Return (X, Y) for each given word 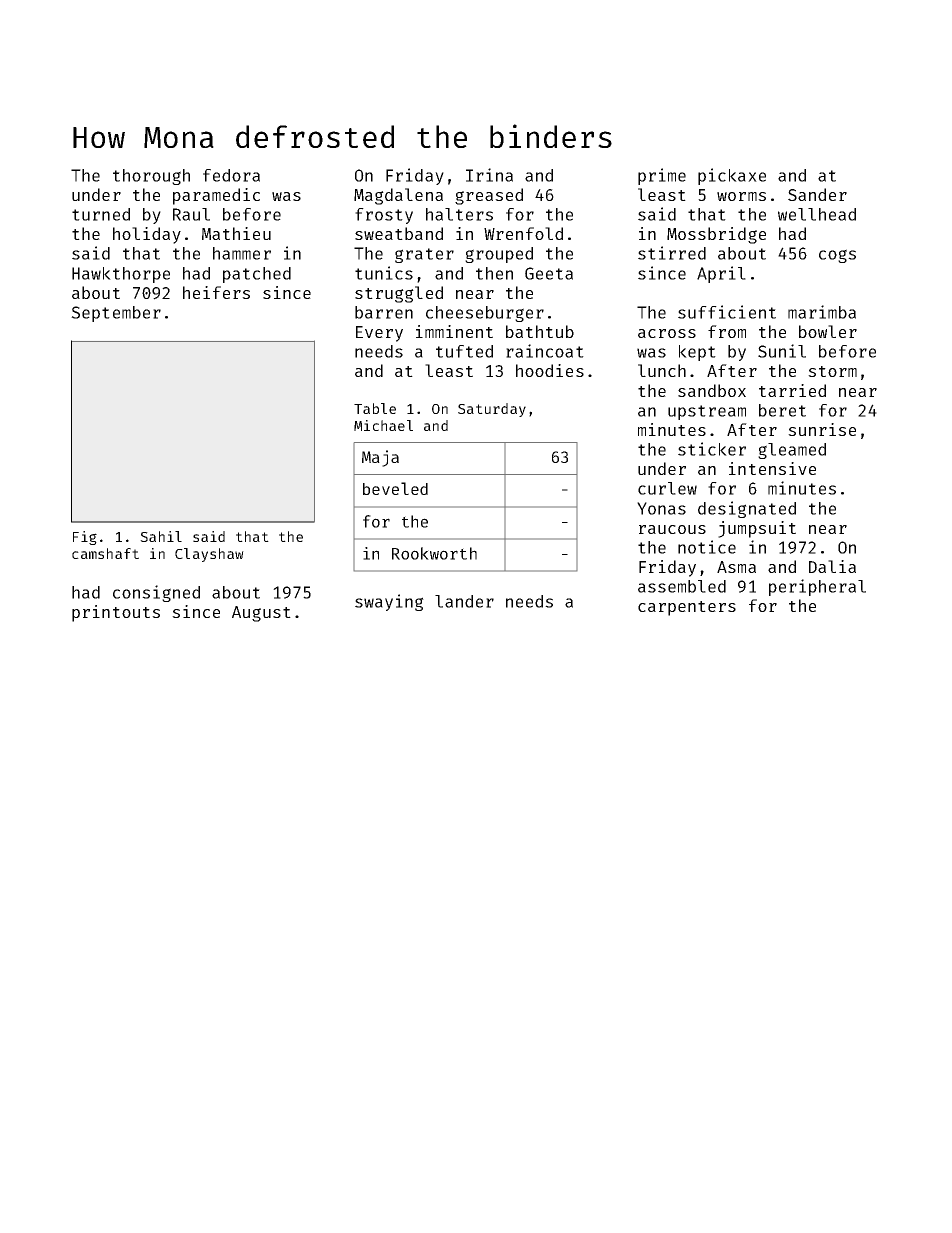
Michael (383, 425)
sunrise (822, 429)
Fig (85, 538)
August (261, 614)
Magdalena (398, 196)
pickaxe (732, 176)
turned (101, 214)
